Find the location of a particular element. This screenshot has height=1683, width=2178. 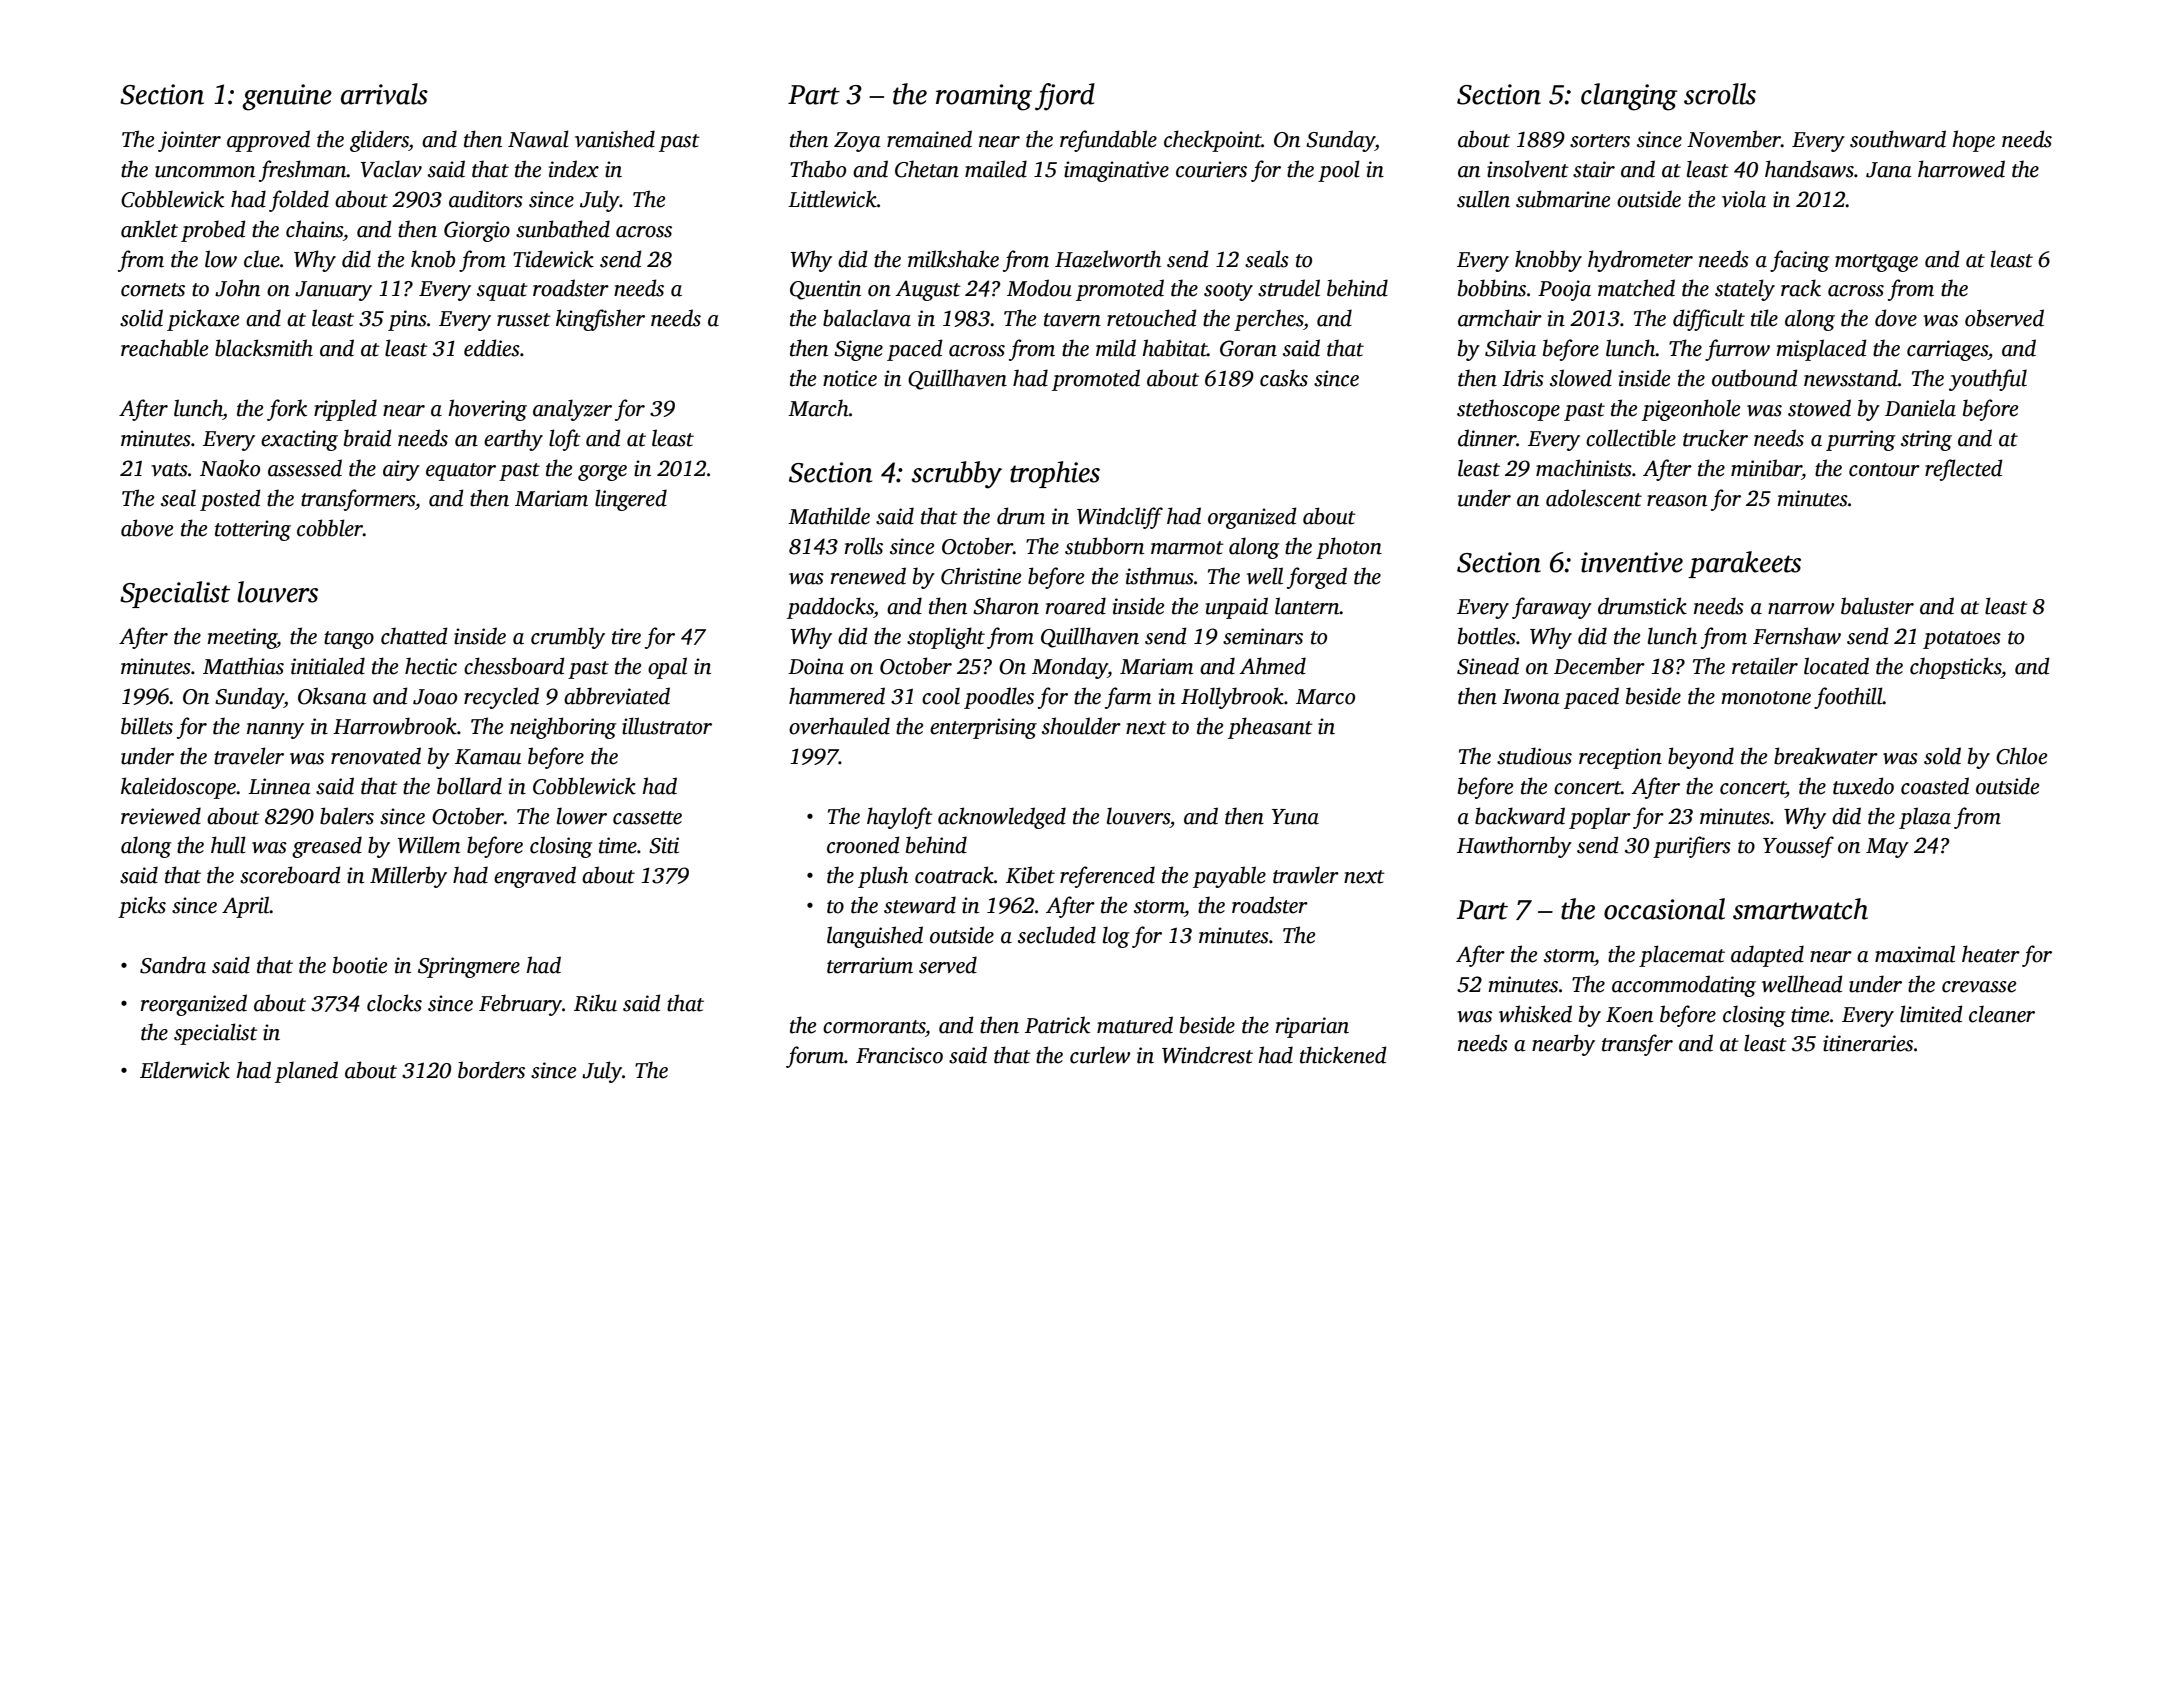

hydrometer is located at coordinates (1640, 261).
